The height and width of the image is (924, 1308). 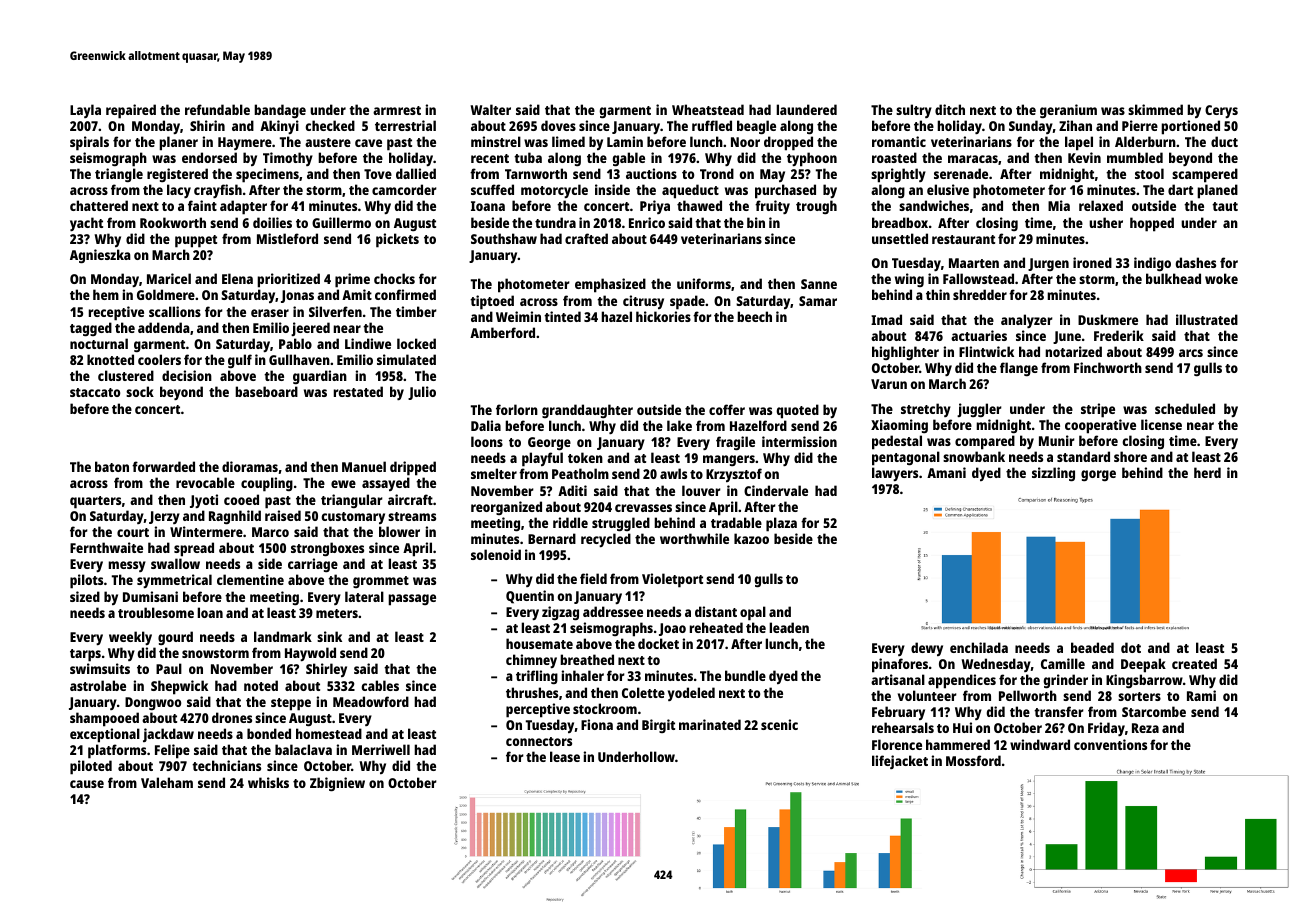 I want to click on Finchworth, so click(x=1108, y=367).
